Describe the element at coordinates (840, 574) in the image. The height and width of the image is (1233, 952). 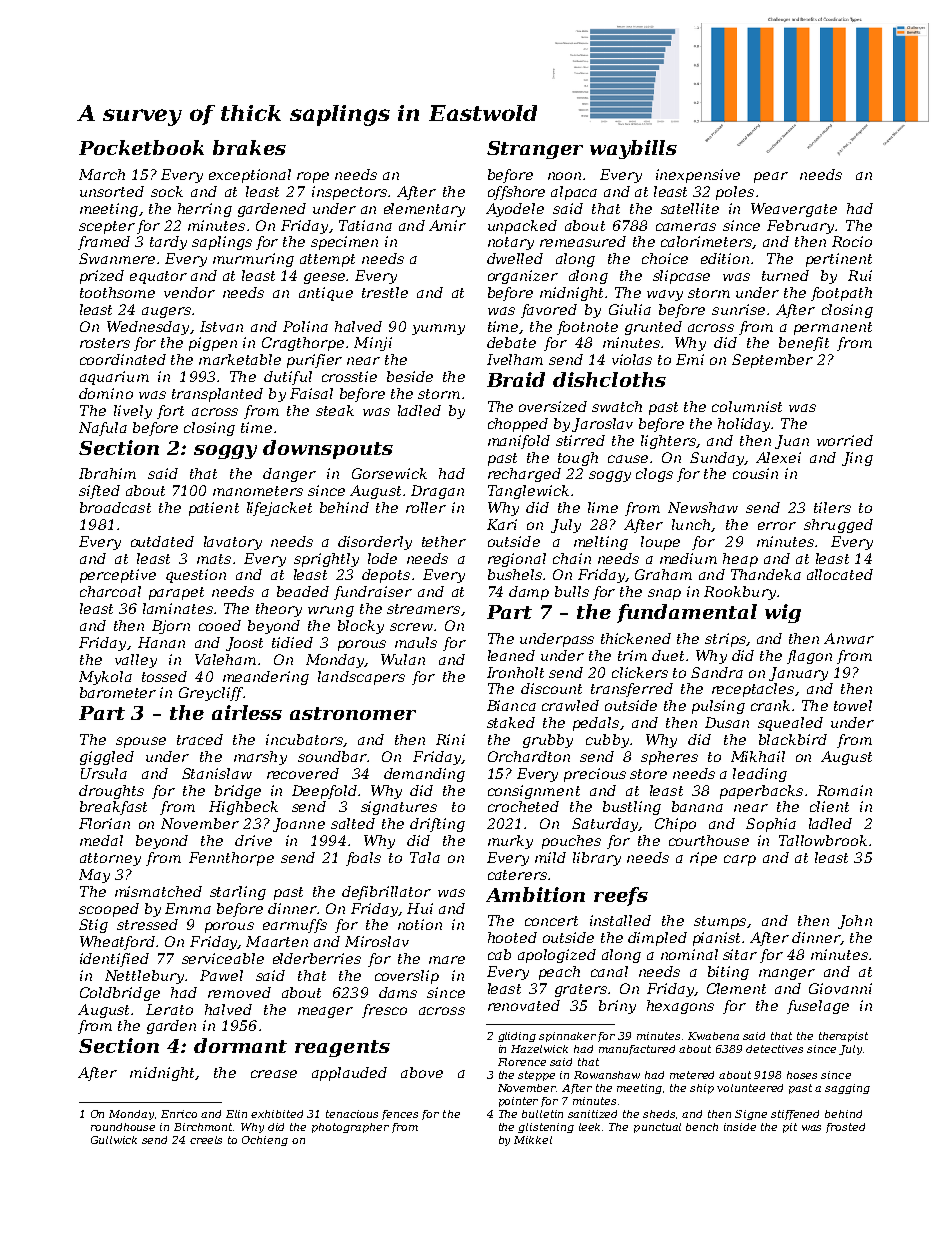
I see `allocated` at that location.
